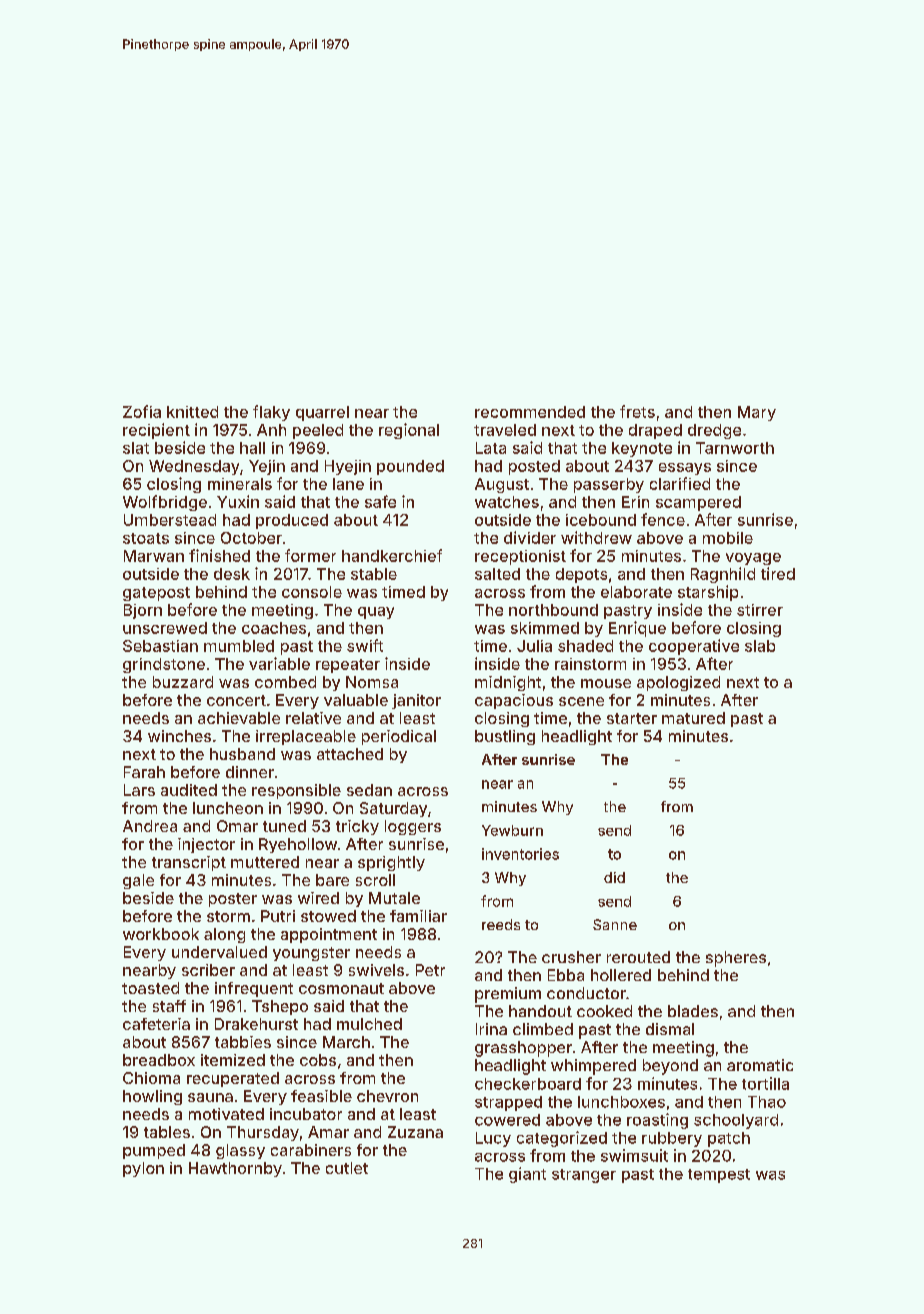  I want to click on periodical, so click(399, 737).
